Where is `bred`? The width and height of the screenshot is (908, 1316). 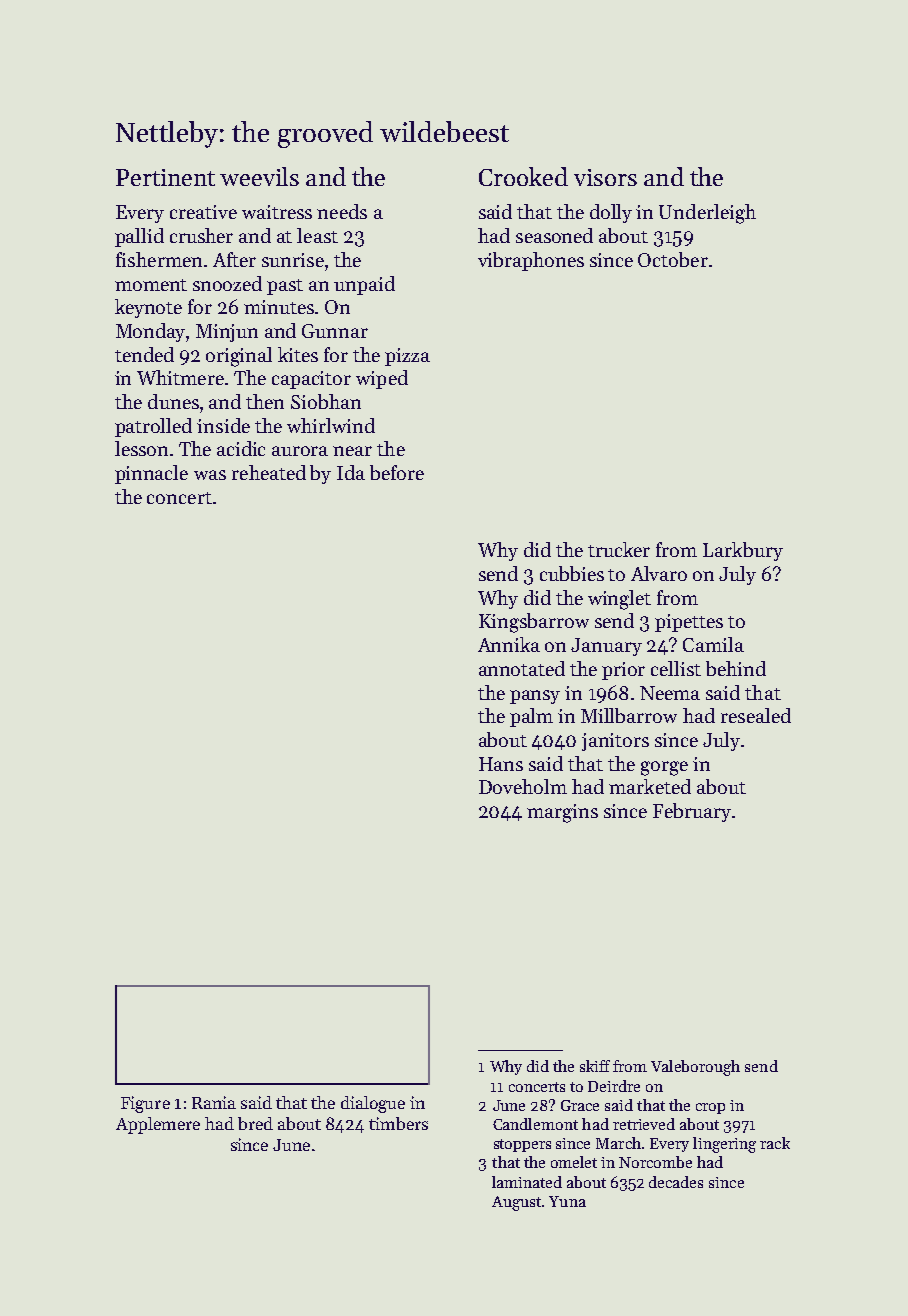
bred is located at coordinates (255, 1123).
